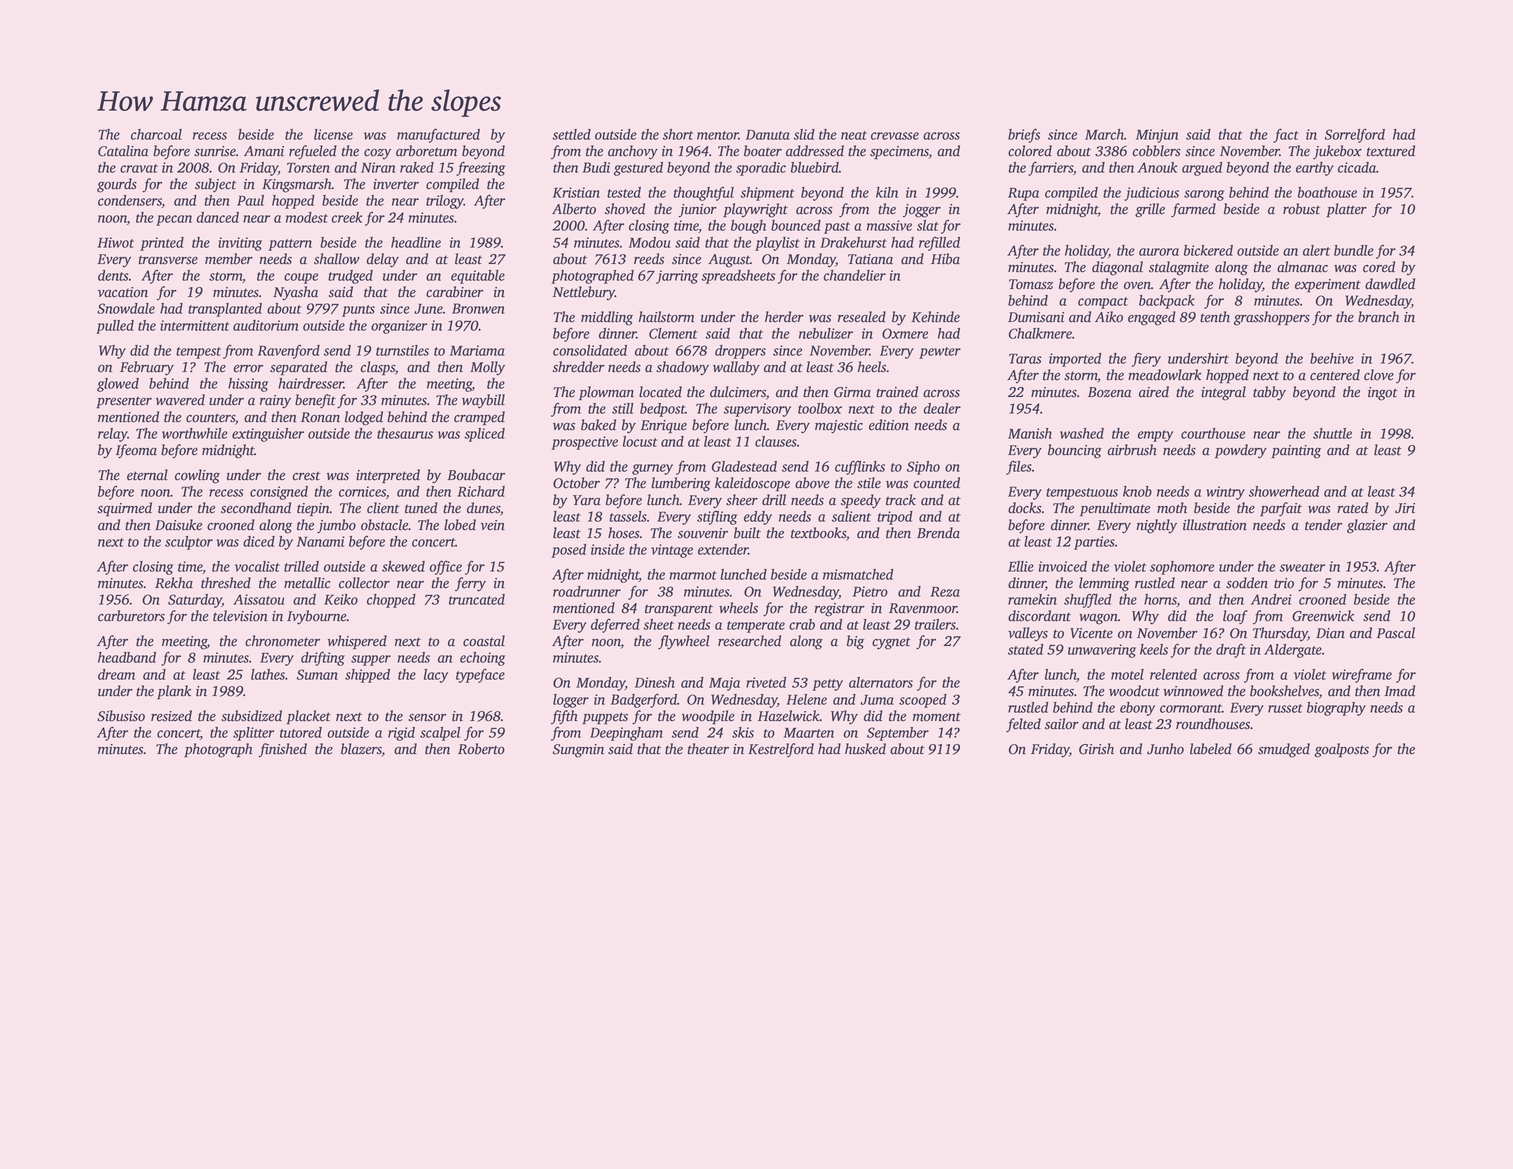 The height and width of the screenshot is (1169, 1513). What do you see at coordinates (887, 192) in the screenshot?
I see `kiln` at bounding box center [887, 192].
